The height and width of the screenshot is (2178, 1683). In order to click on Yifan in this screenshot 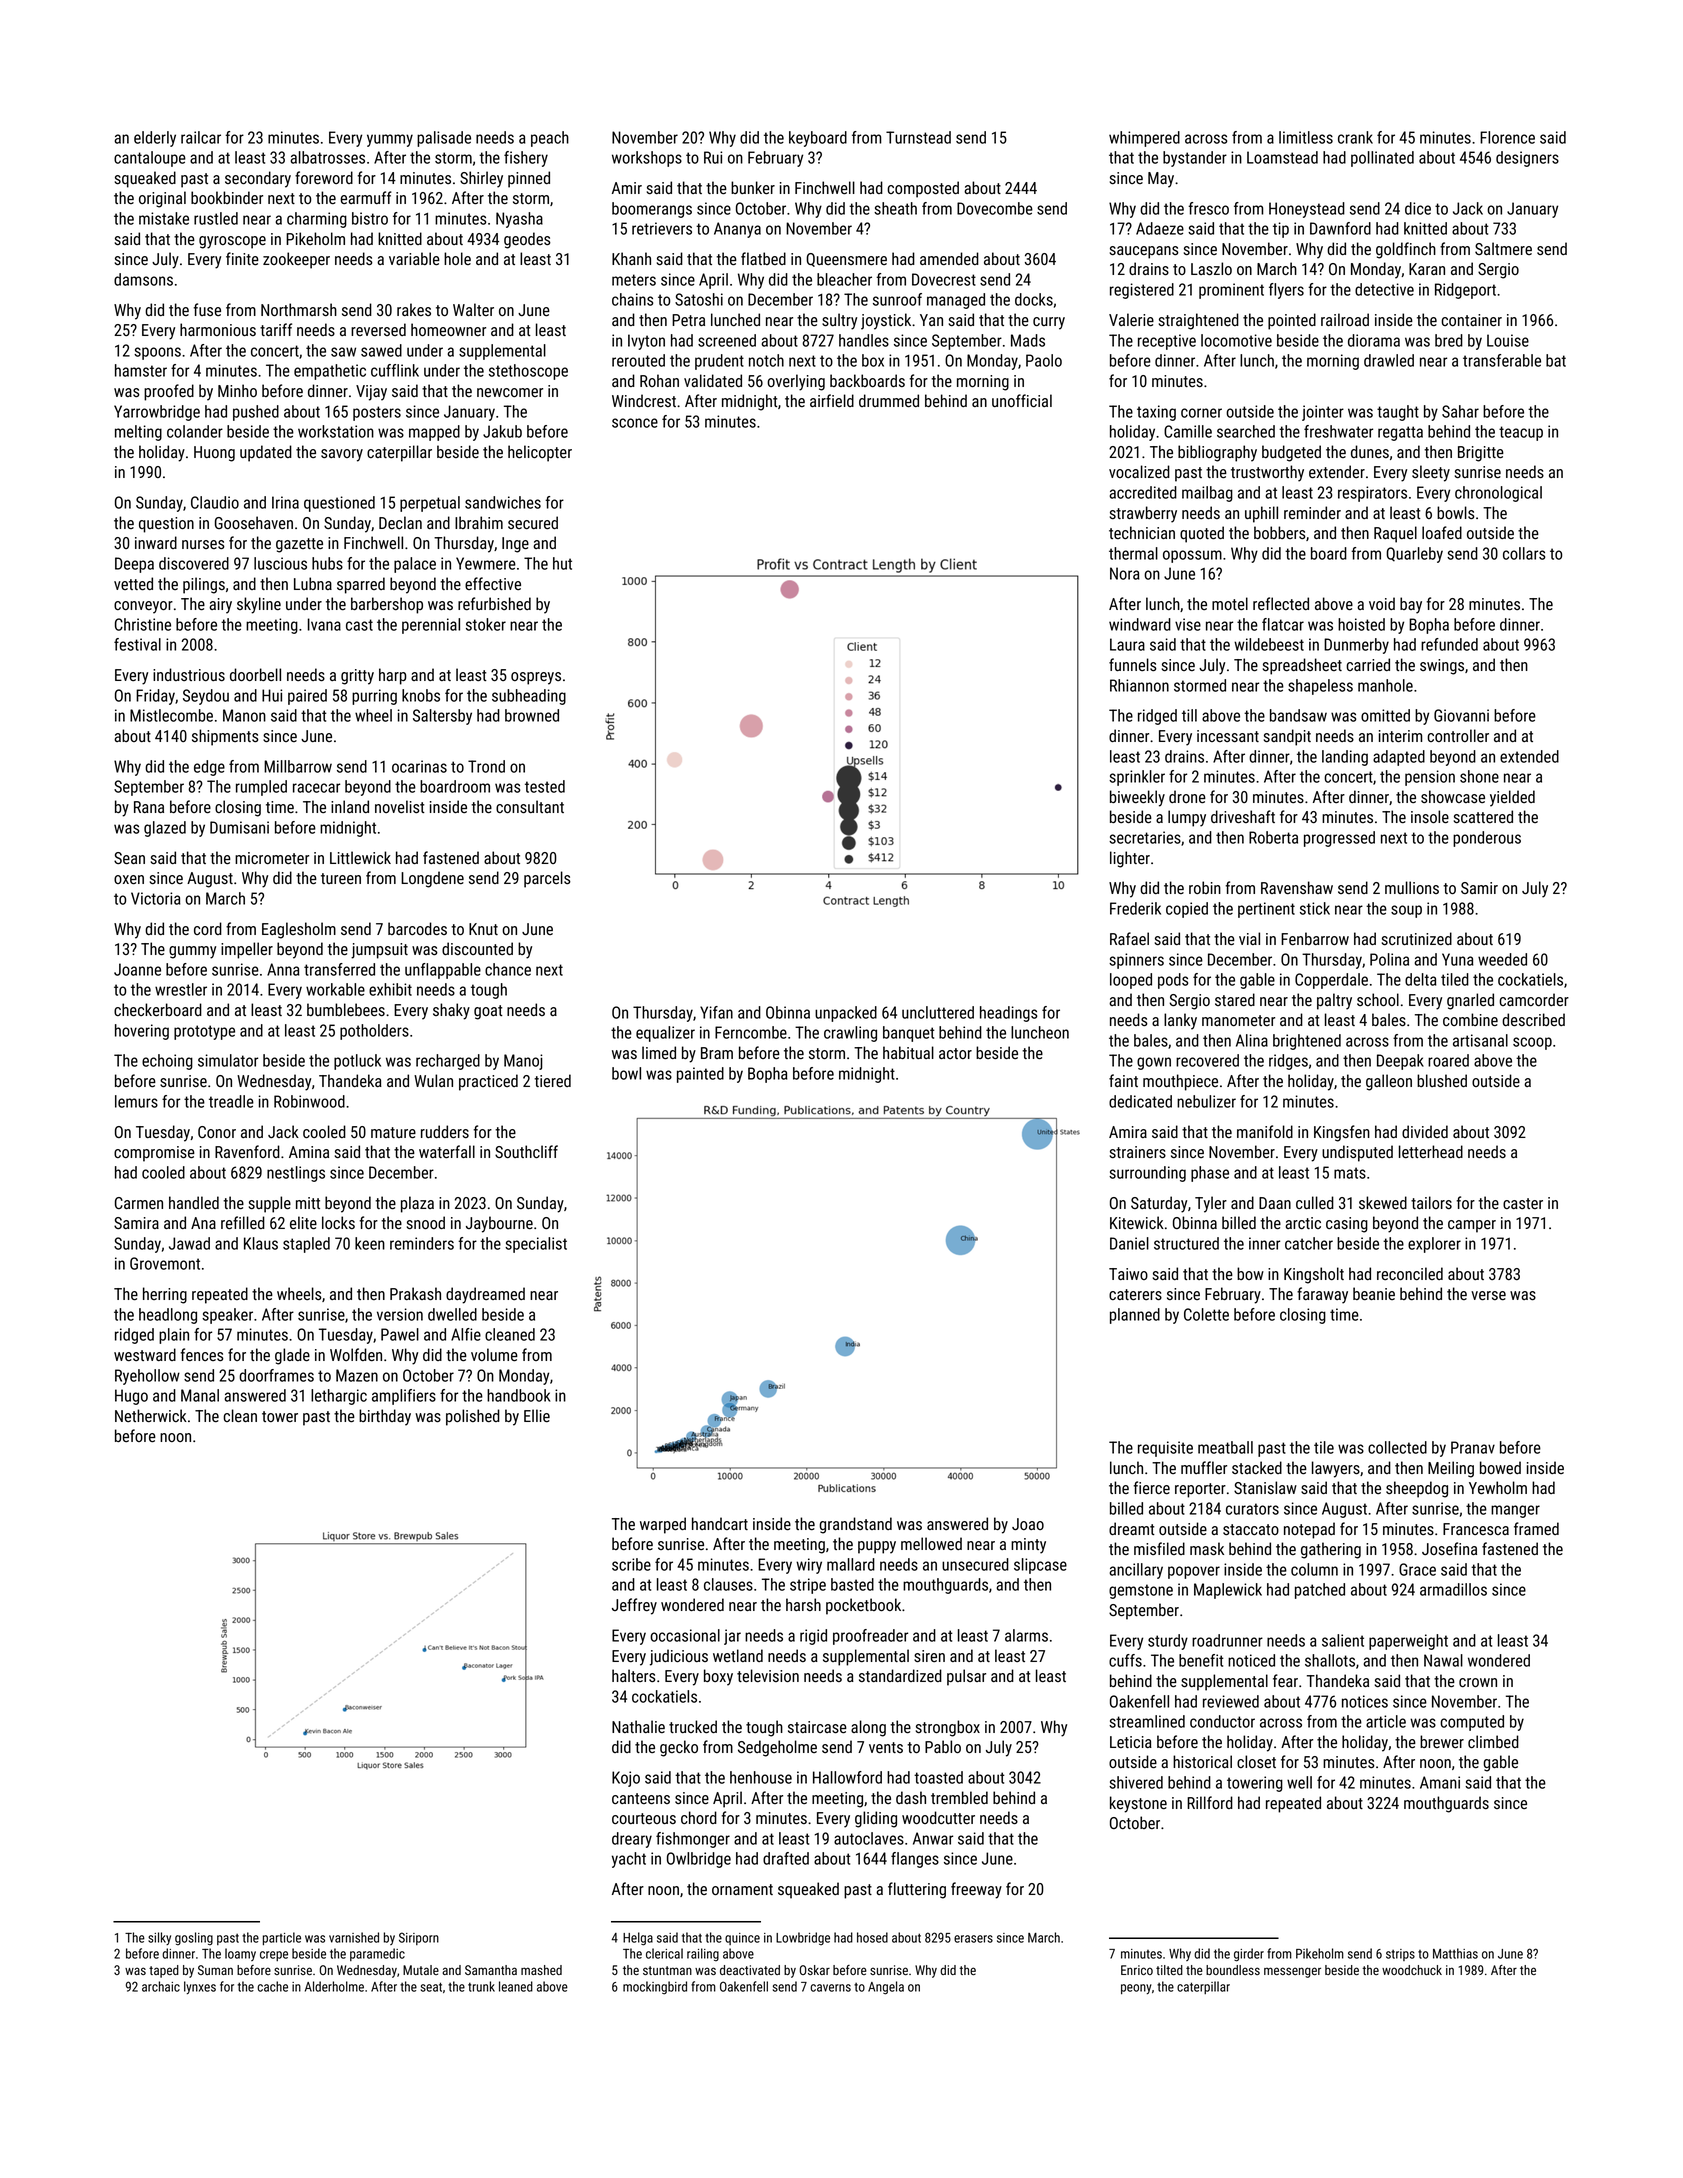, I will do `click(716, 1012)`.
